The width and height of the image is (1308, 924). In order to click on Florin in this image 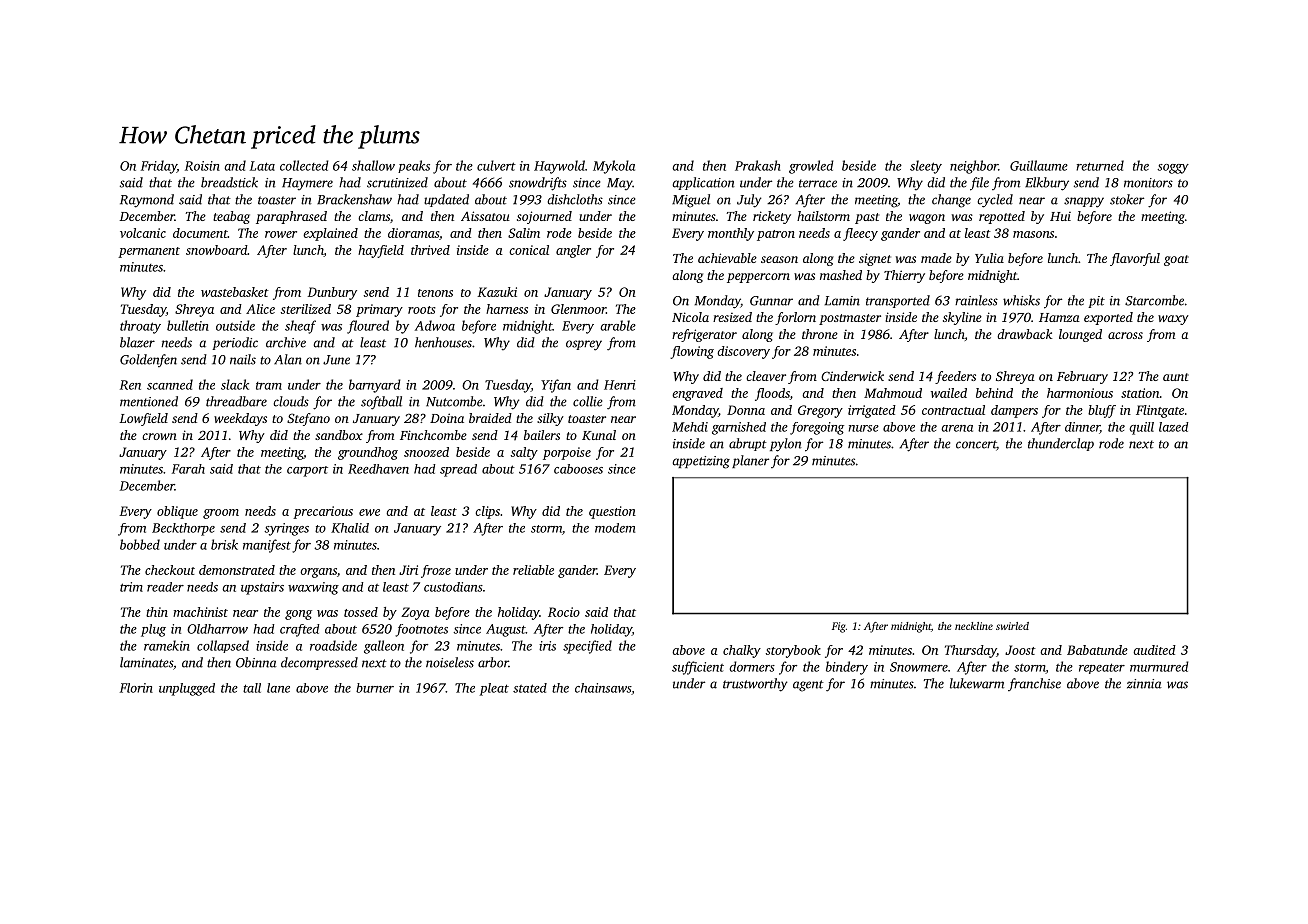, I will do `click(136, 688)`.
